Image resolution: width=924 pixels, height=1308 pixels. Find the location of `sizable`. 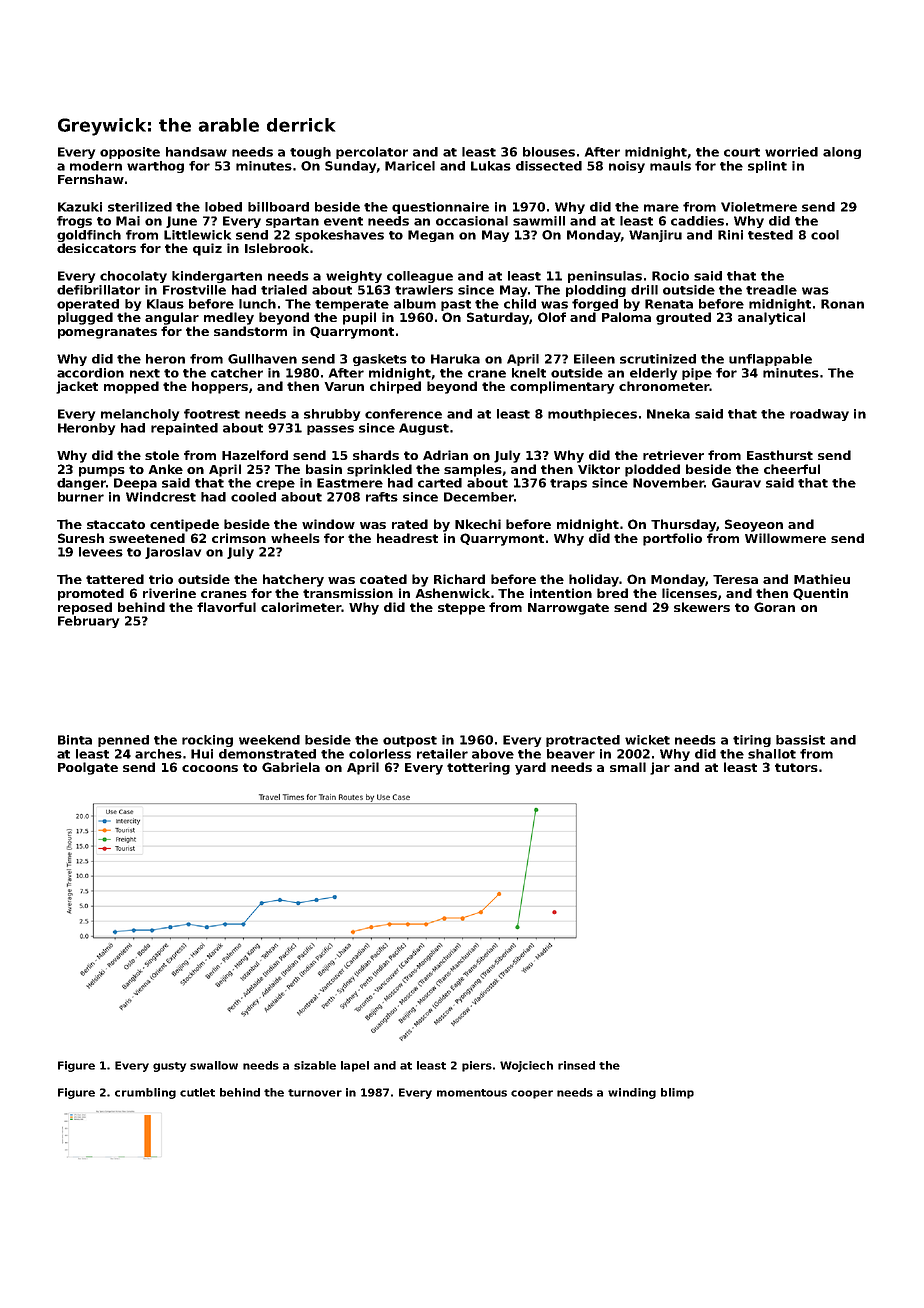

sizable is located at coordinates (315, 1065).
